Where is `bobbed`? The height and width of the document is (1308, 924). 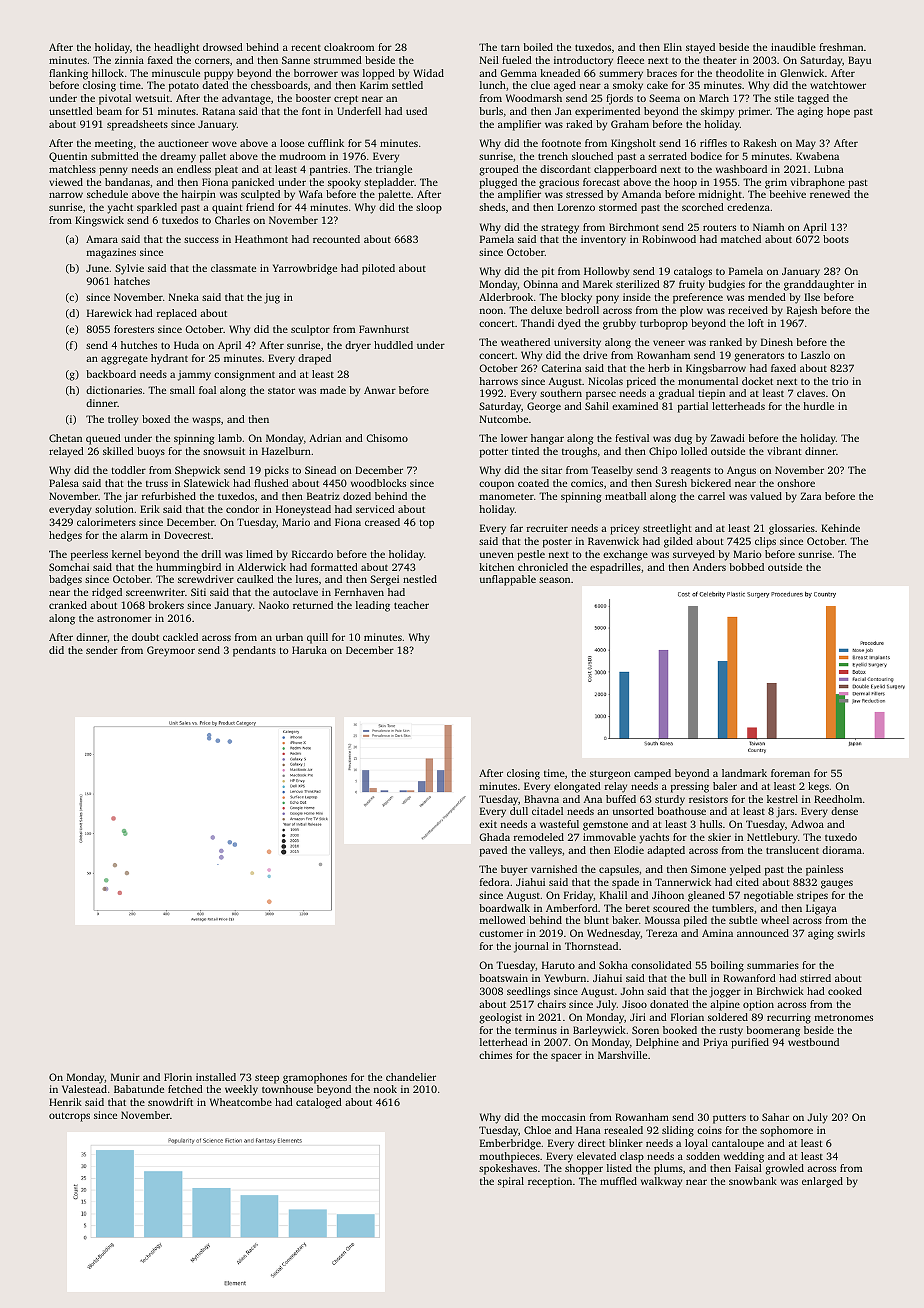 bobbed is located at coordinates (746, 567).
